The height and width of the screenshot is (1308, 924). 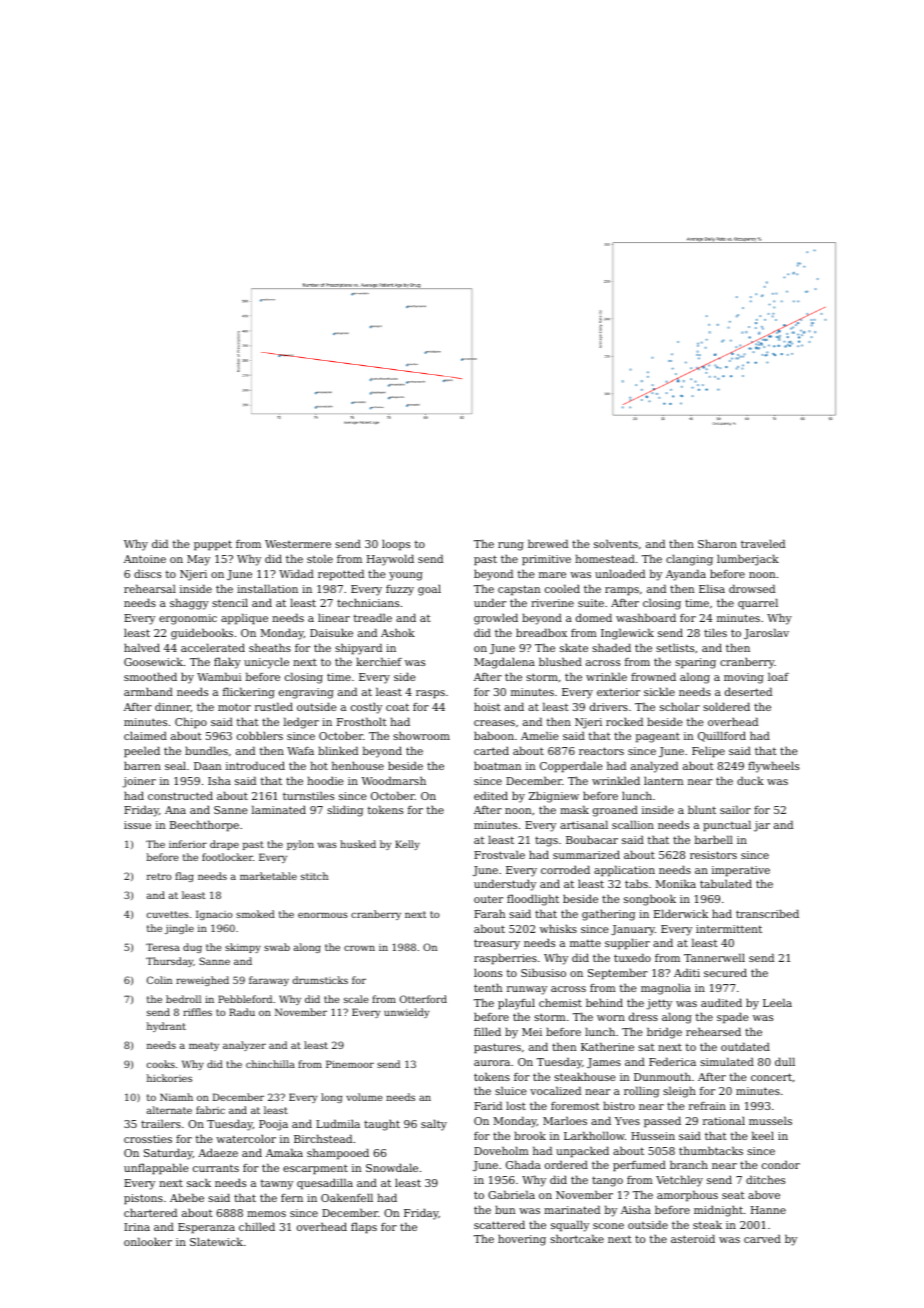 What do you see at coordinates (748, 560) in the screenshot?
I see `lumberjack` at bounding box center [748, 560].
